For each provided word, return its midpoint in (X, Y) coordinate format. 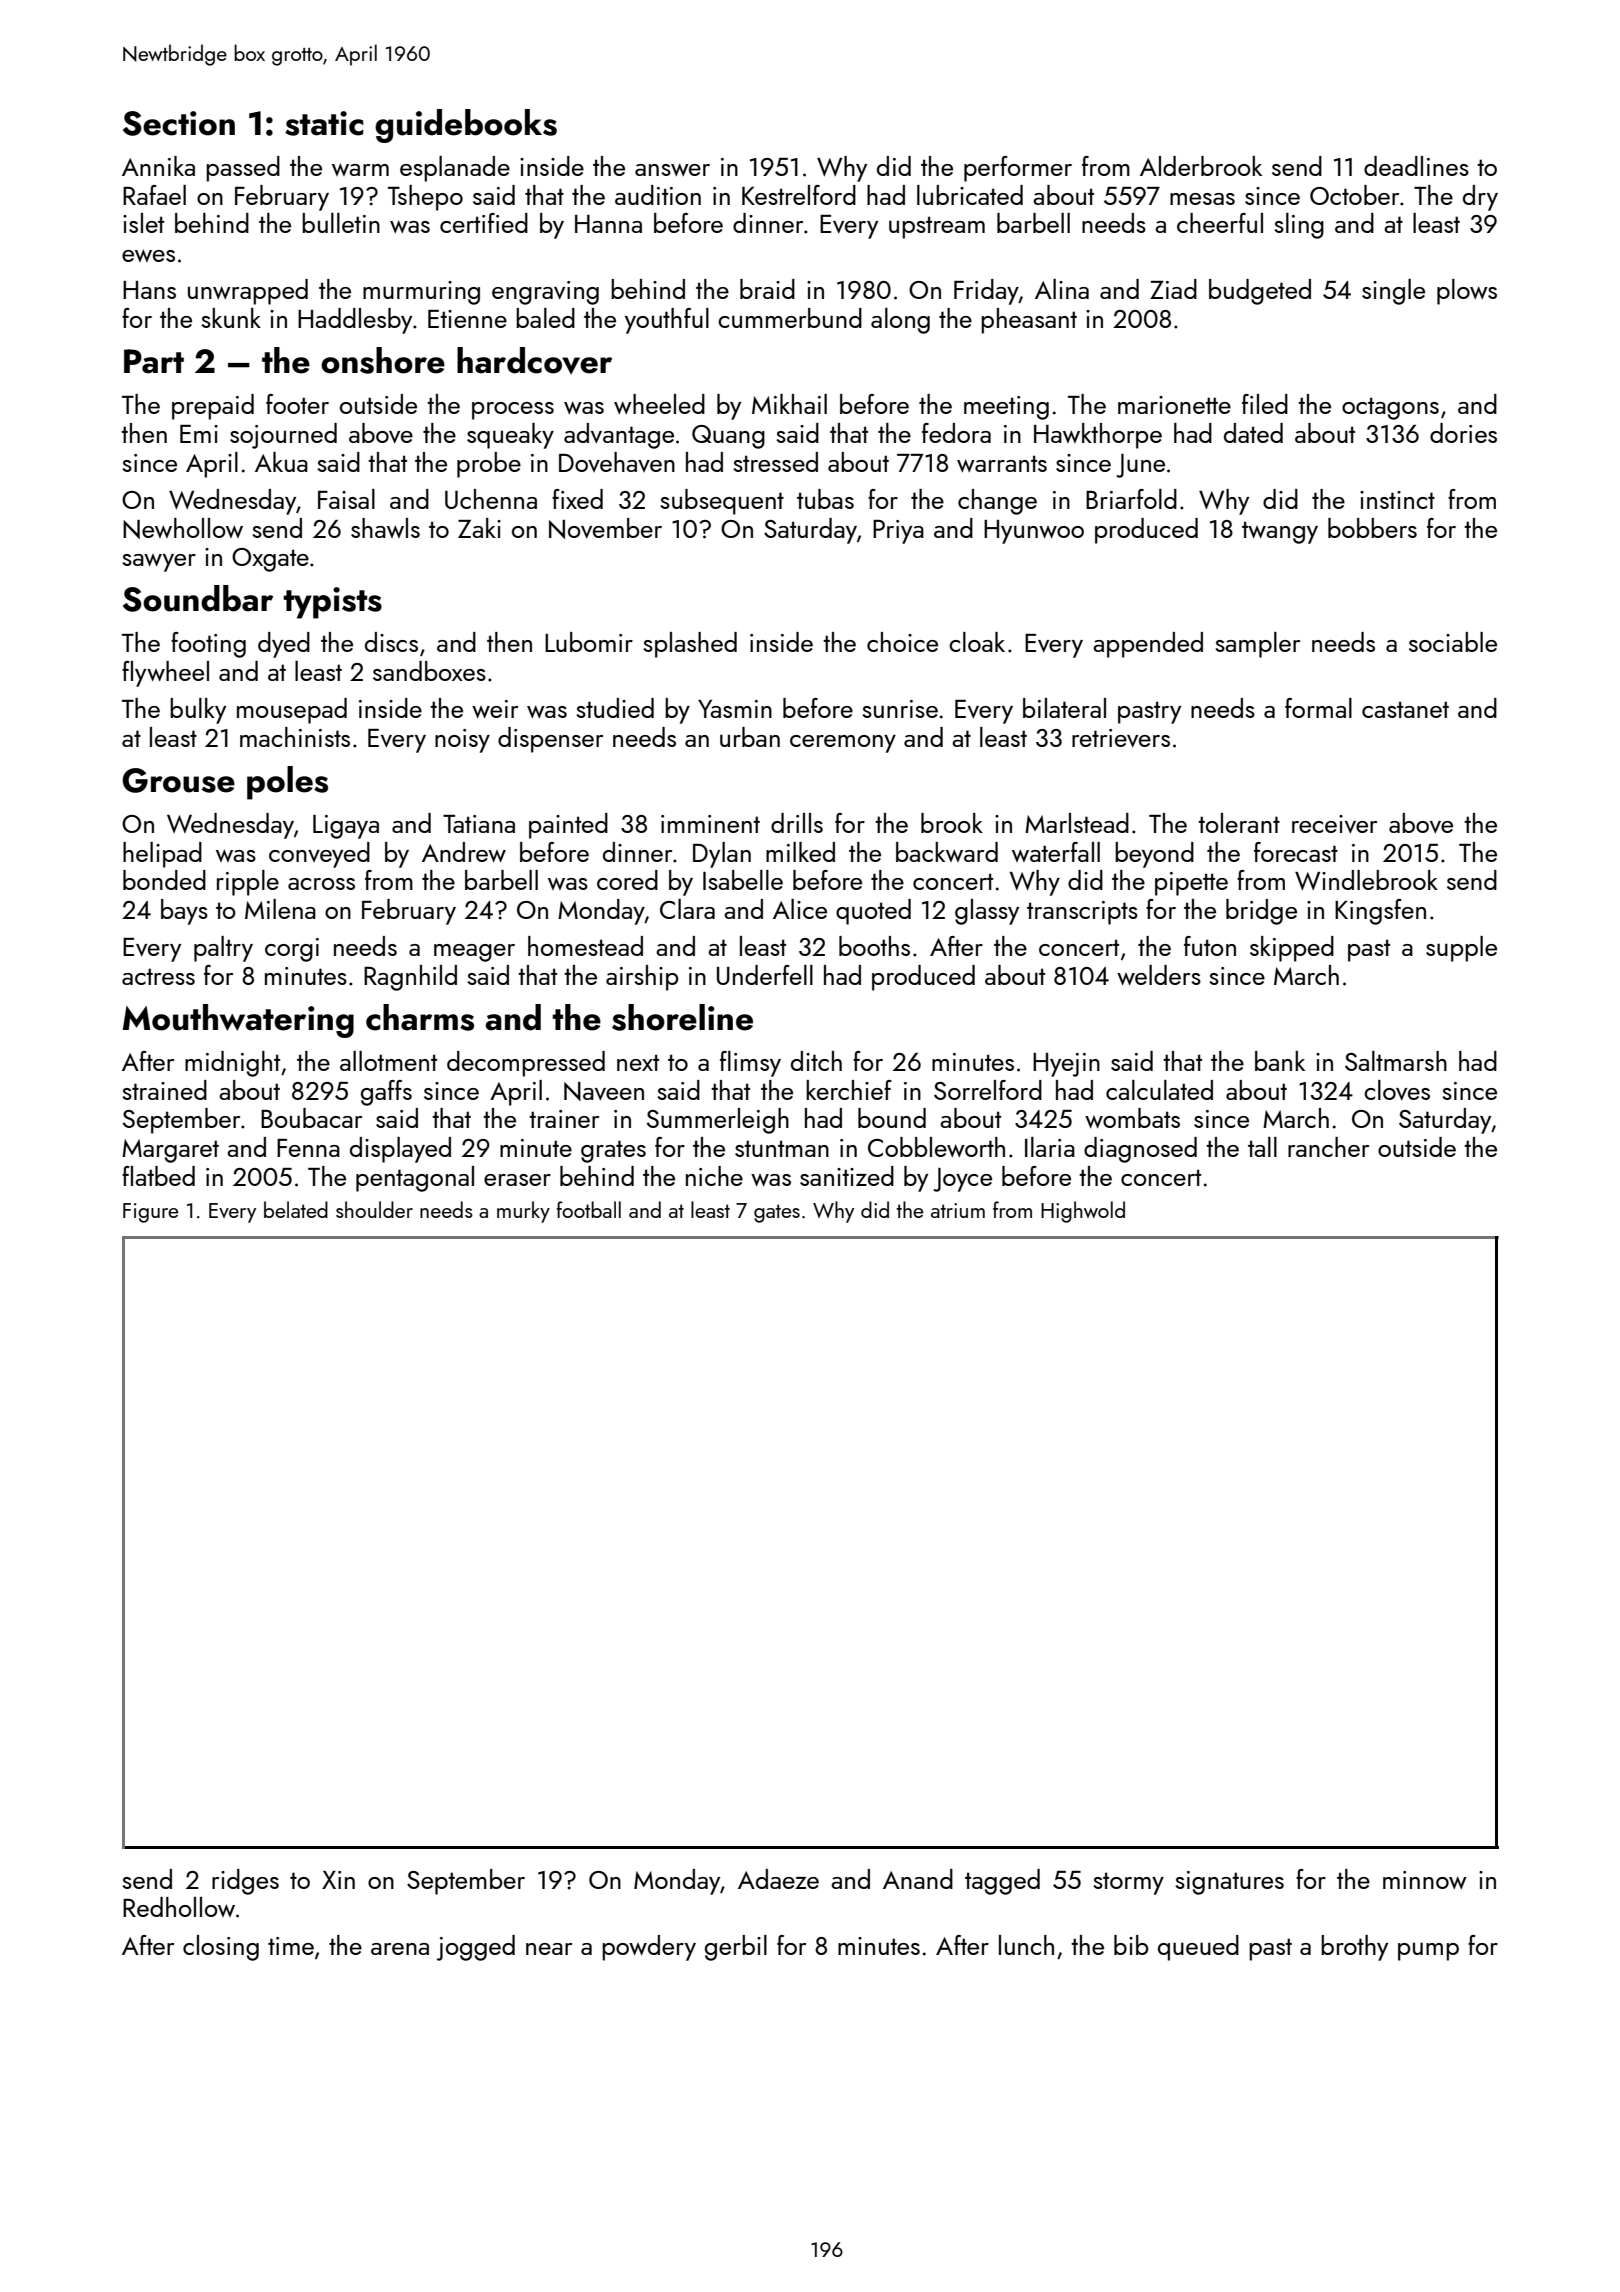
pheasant (1029, 321)
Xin (338, 1880)
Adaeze (778, 1879)
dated (1253, 433)
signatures (1229, 1883)
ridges (245, 1882)
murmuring (421, 293)
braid (767, 289)
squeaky (510, 436)
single (1393, 292)
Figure (151, 1213)
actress (158, 976)
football (589, 1209)
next (638, 1062)
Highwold (1083, 1212)
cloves (1397, 1090)
